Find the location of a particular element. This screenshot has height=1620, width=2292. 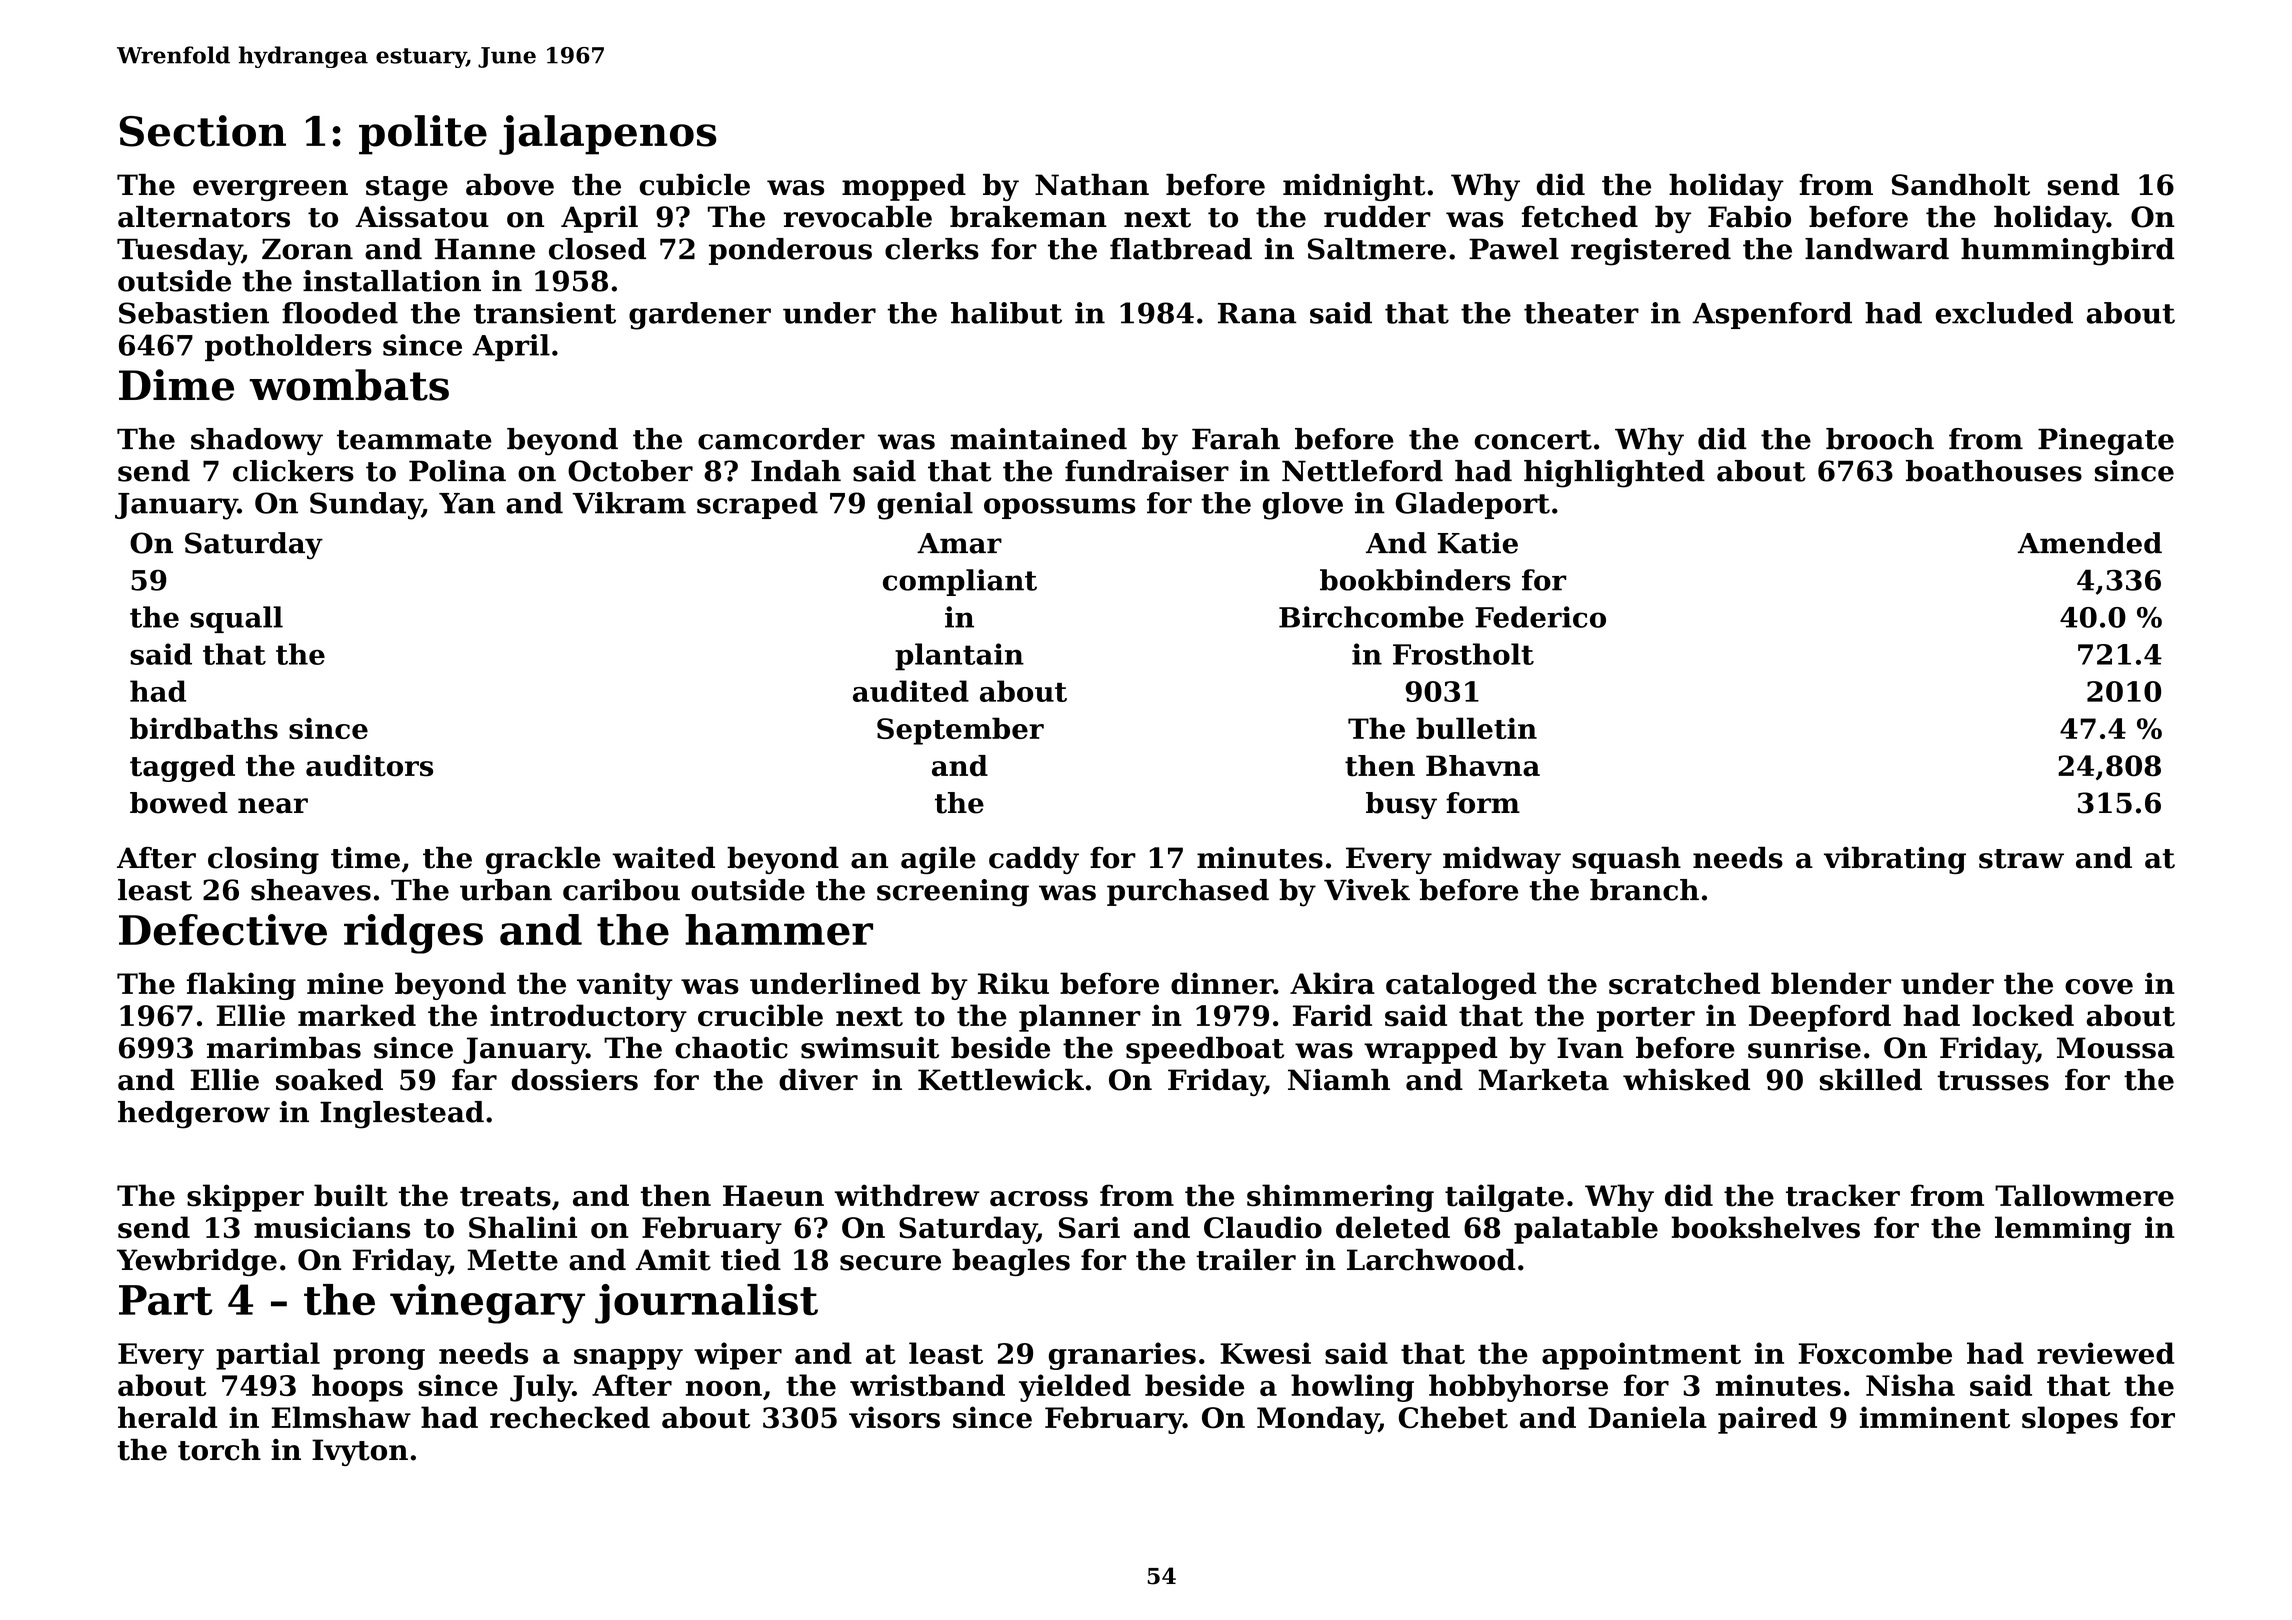

Birchcombe is located at coordinates (1371, 617).
